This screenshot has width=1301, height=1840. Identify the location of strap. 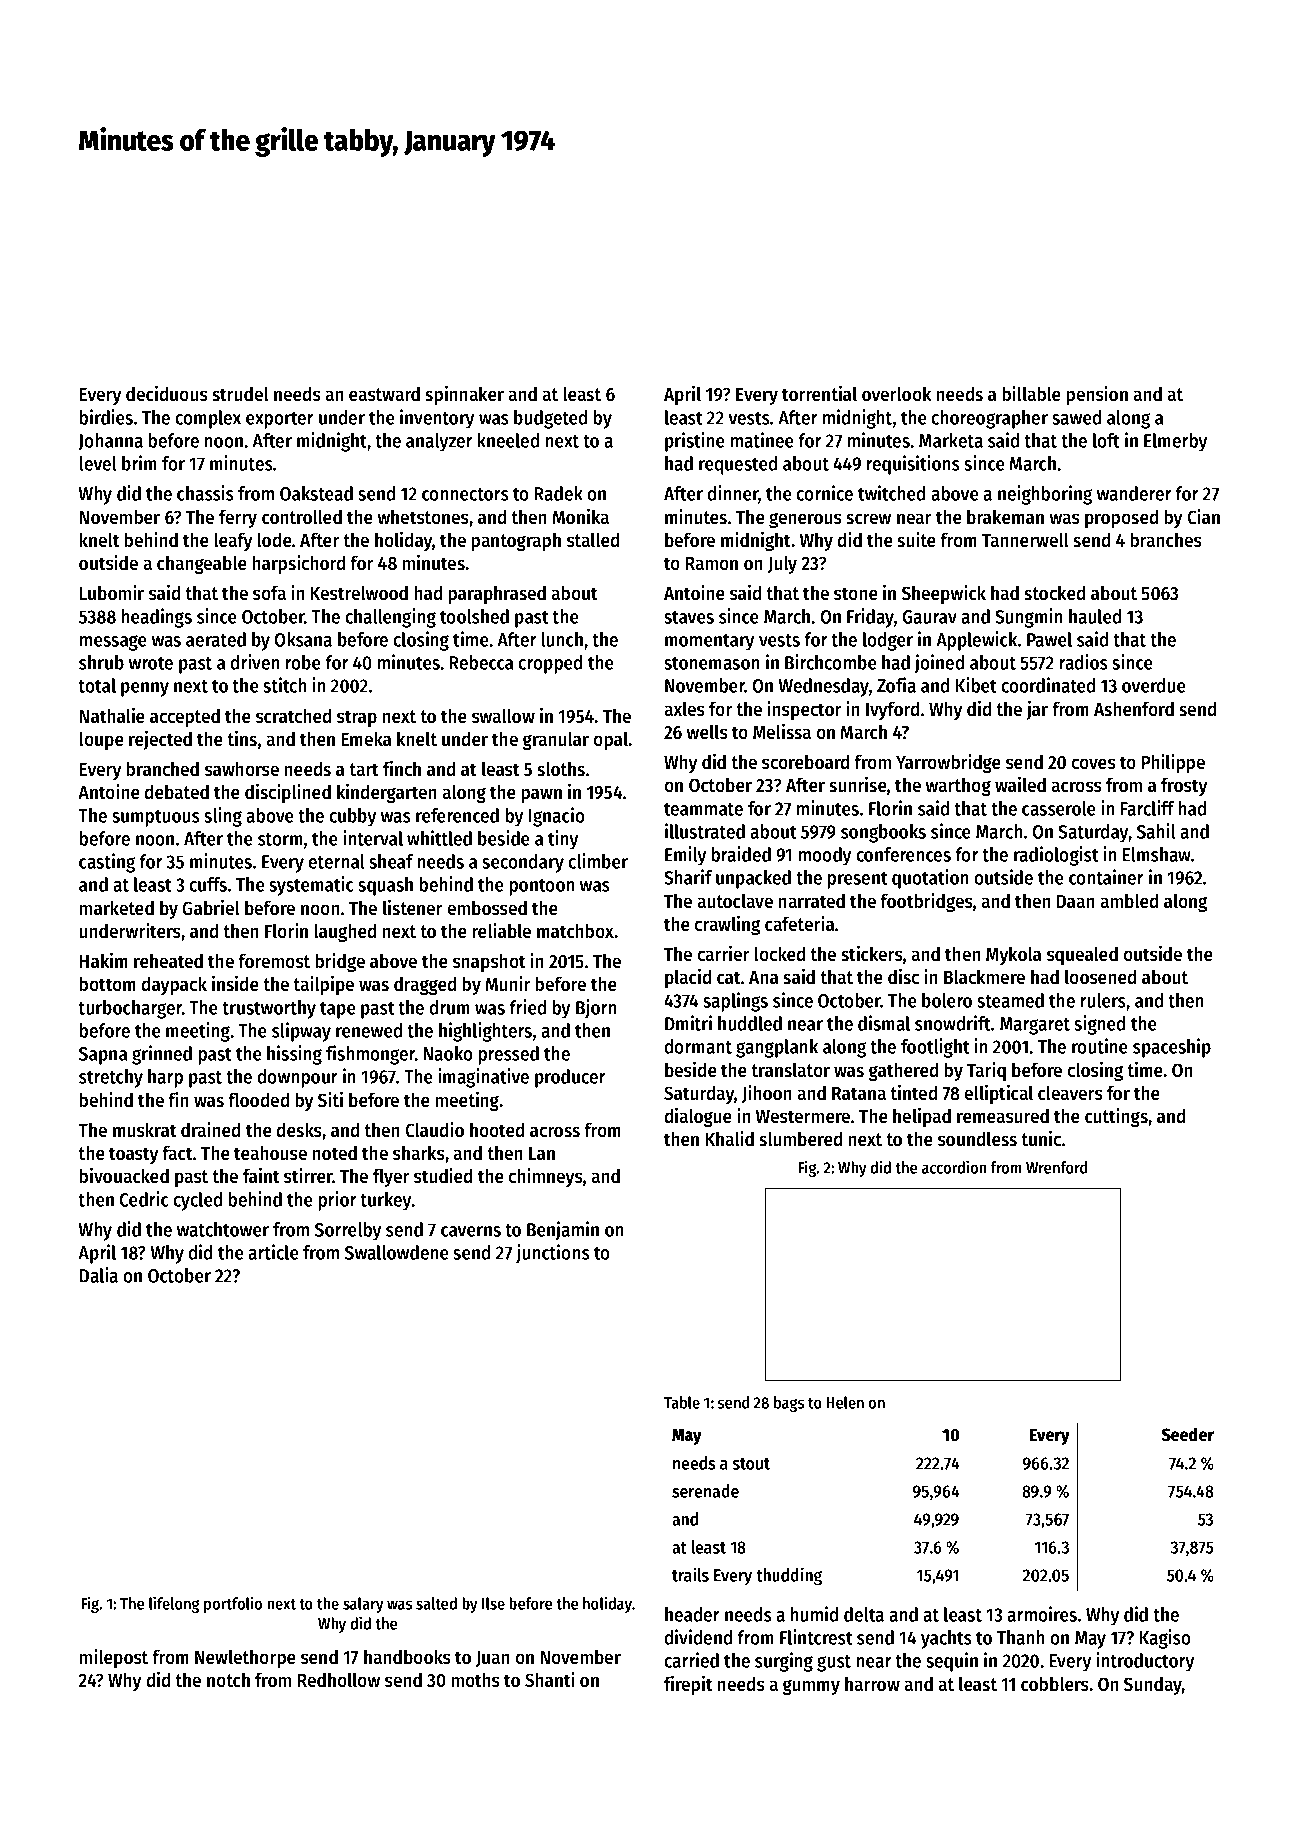
(357, 718).
